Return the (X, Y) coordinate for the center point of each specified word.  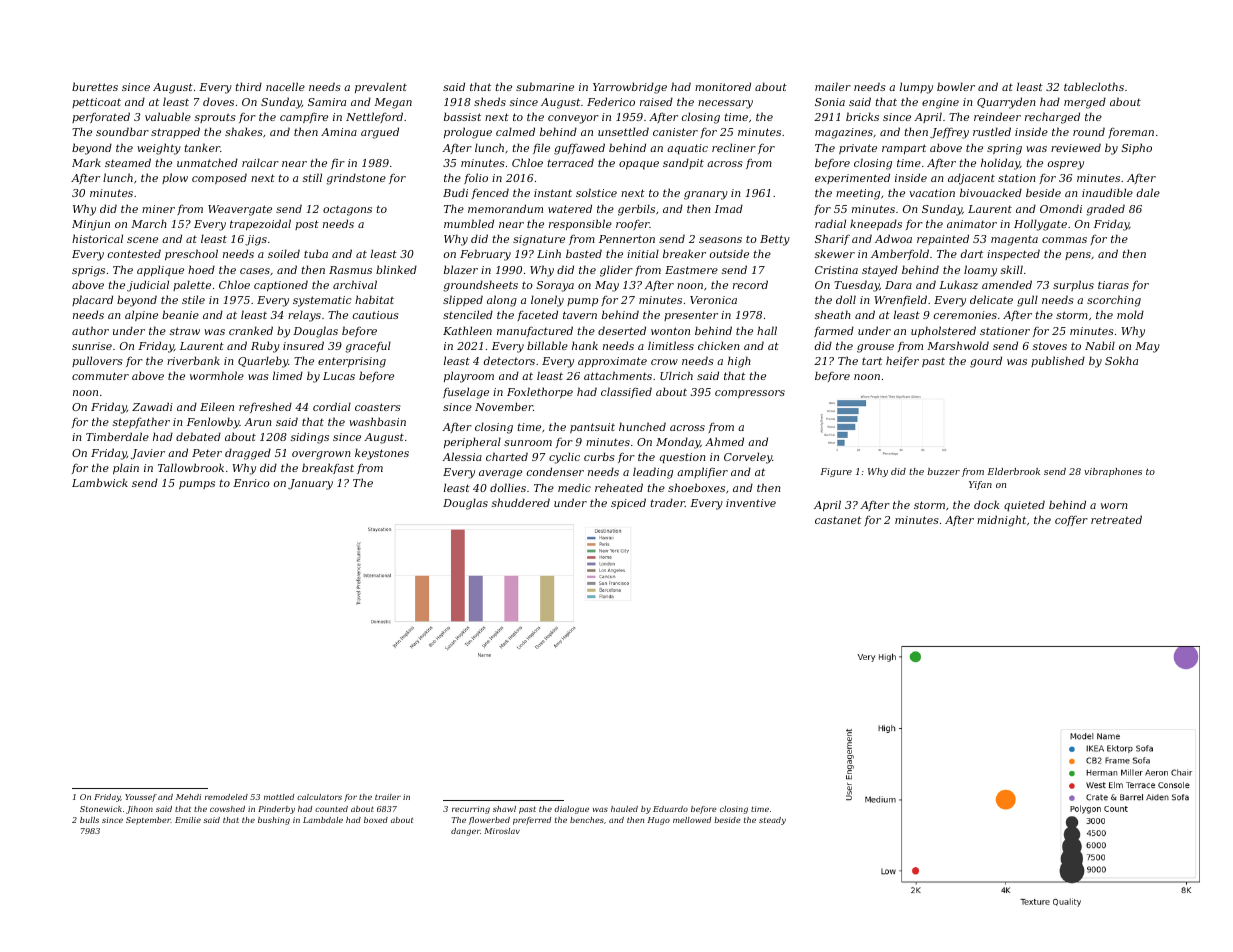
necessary (725, 104)
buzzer (944, 471)
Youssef (141, 798)
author (90, 330)
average (500, 474)
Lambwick (100, 482)
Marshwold (958, 345)
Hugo (659, 821)
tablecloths (1094, 86)
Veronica (713, 300)
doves (218, 101)
